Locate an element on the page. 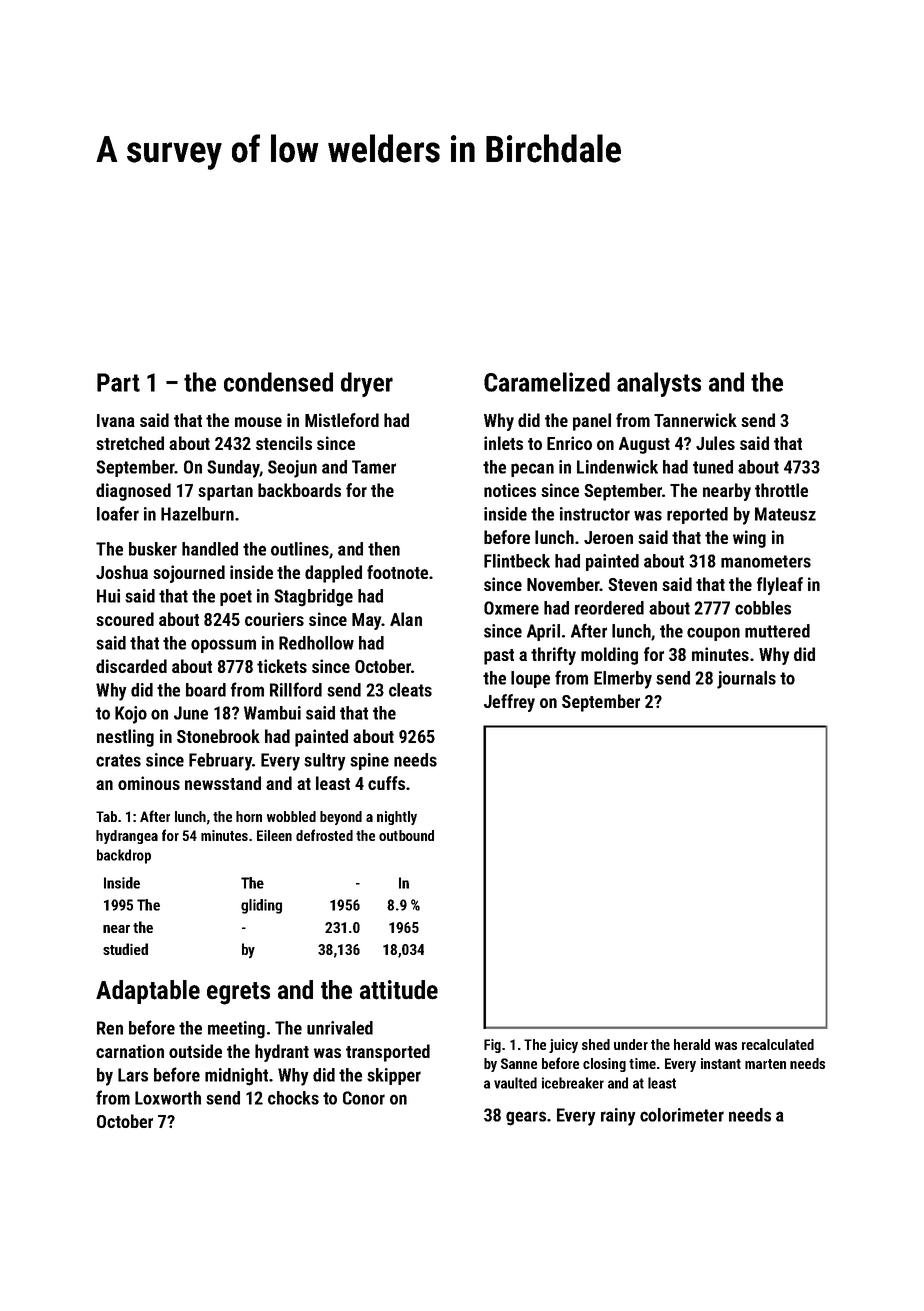 The height and width of the document is (1311, 924). journals is located at coordinates (746, 680).
